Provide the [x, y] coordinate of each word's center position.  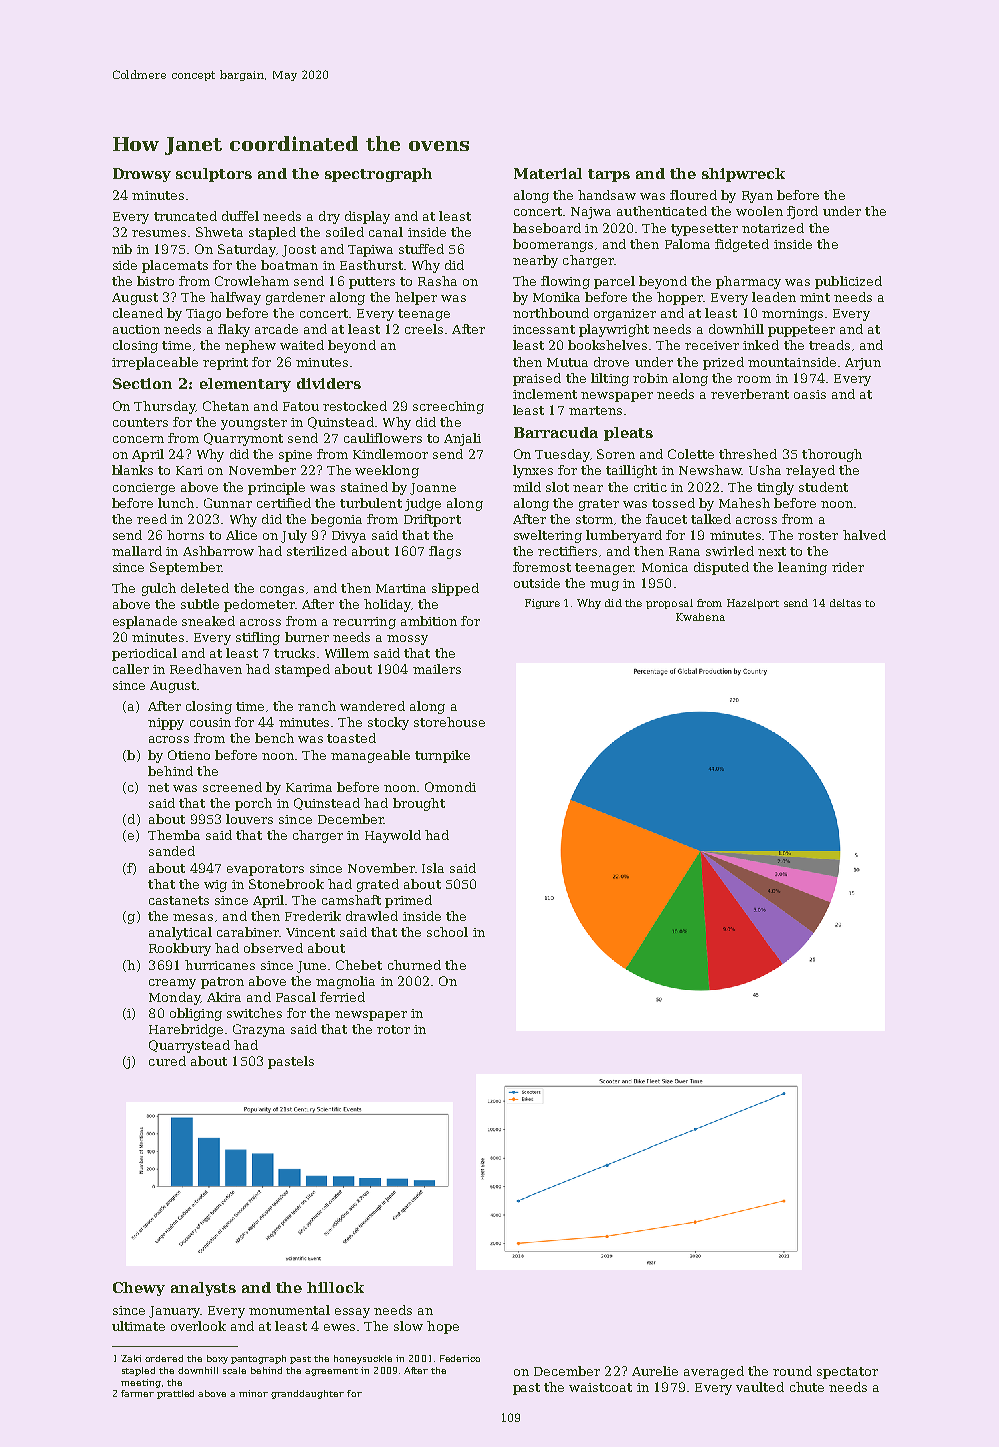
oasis [810, 394]
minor [253, 1393]
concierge [144, 489]
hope [443, 1327]
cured [167, 1061]
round [792, 1371]
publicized [848, 282]
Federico [460, 1358]
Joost [299, 251]
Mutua [567, 362]
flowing [565, 282]
